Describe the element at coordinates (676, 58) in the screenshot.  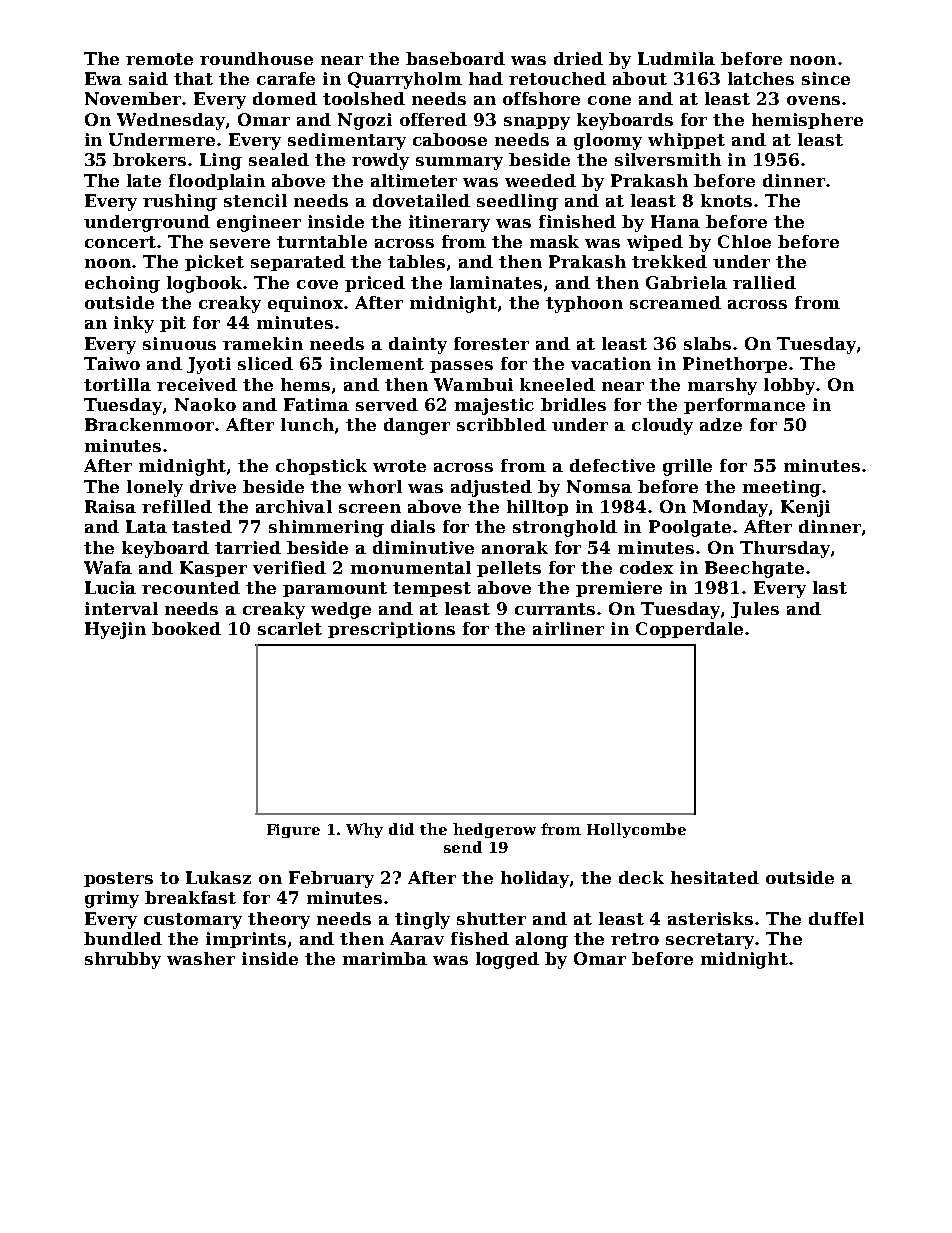
I see `Ludmila` at that location.
